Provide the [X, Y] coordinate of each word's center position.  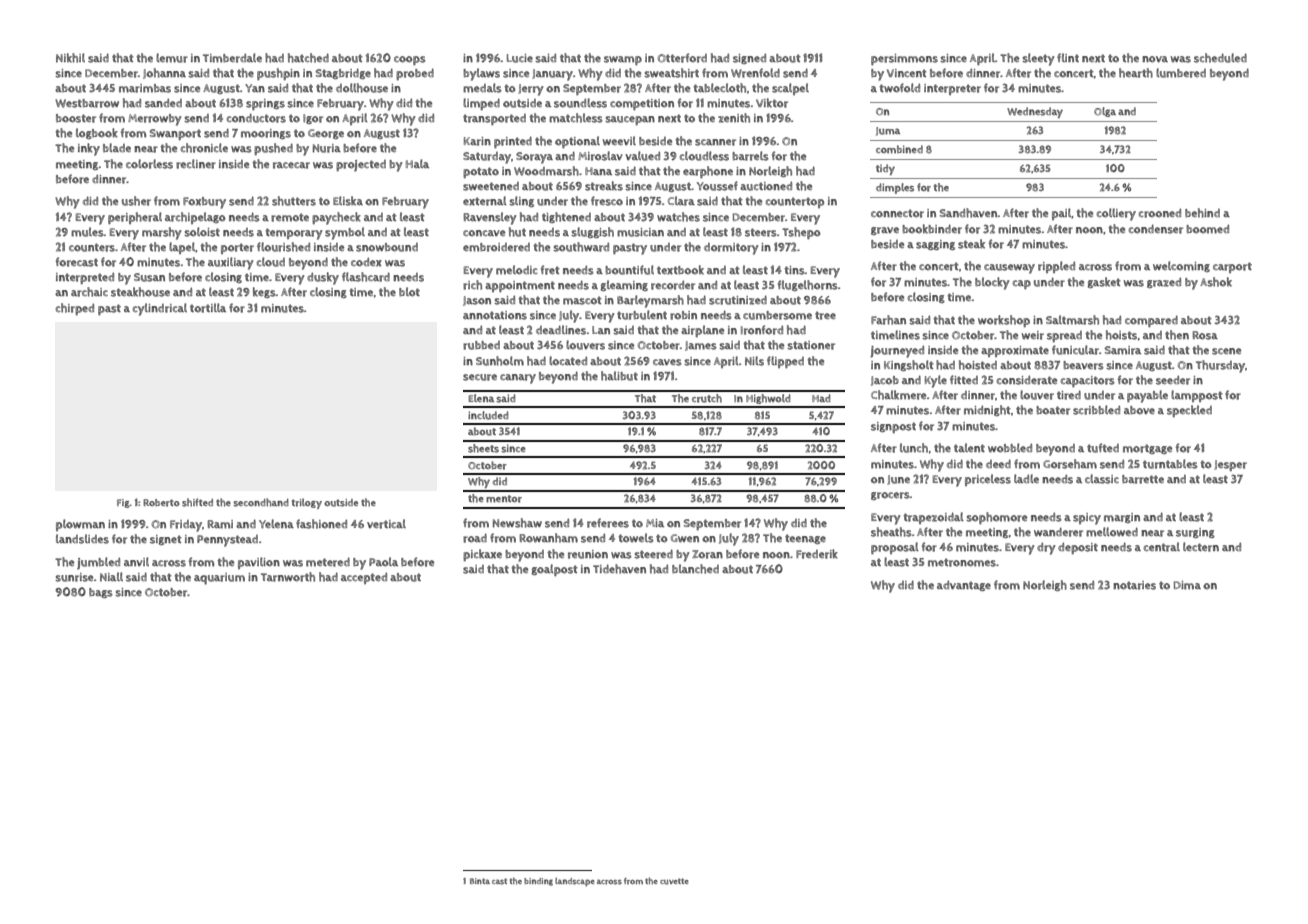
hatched [308, 58]
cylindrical [160, 309]
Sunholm [500, 361]
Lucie [520, 58]
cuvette [674, 881]
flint [1068, 57]
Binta [480, 881]
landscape [575, 882]
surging [1195, 533]
